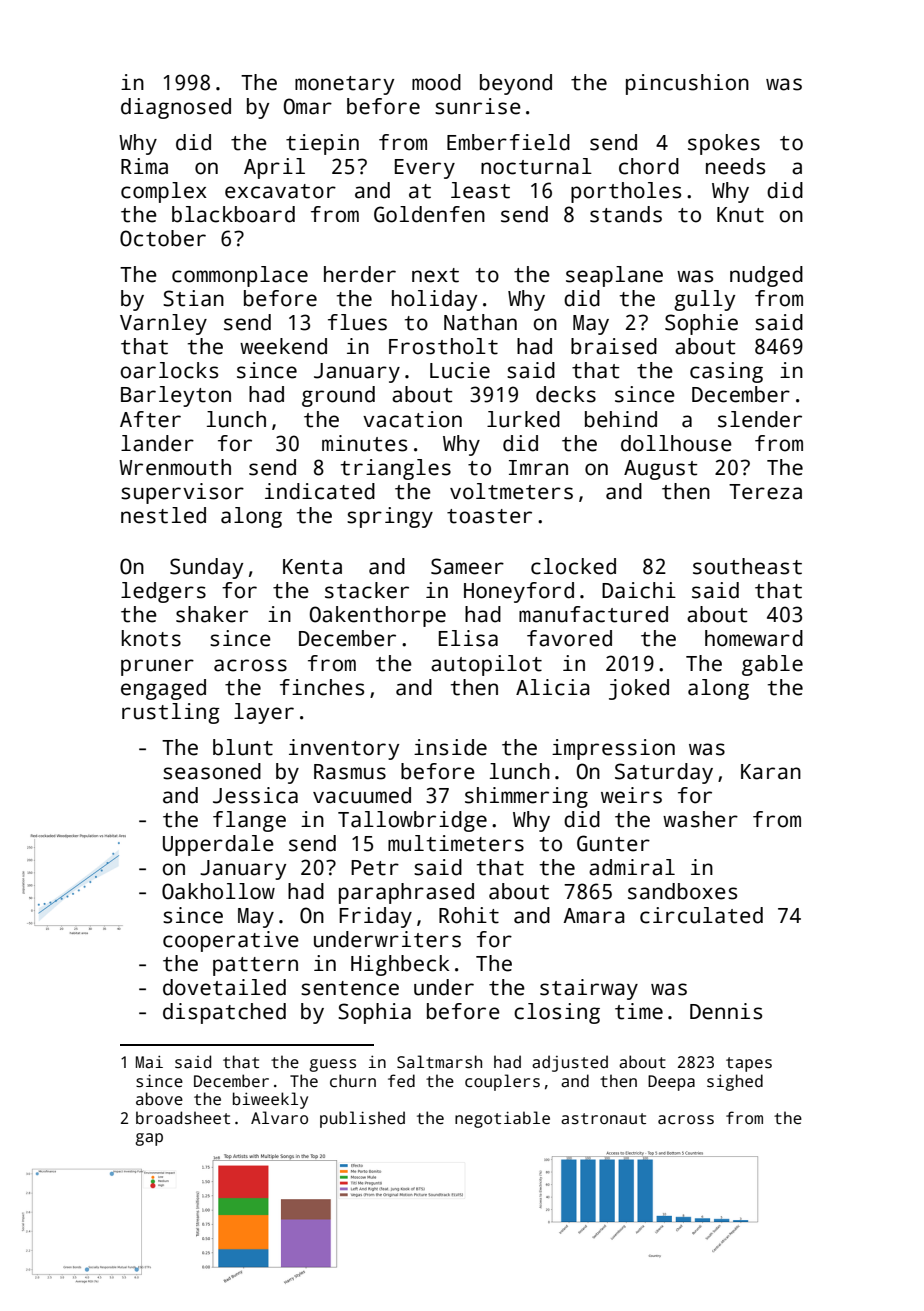  What do you see at coordinates (704, 300) in the screenshot?
I see `gully` at bounding box center [704, 300].
